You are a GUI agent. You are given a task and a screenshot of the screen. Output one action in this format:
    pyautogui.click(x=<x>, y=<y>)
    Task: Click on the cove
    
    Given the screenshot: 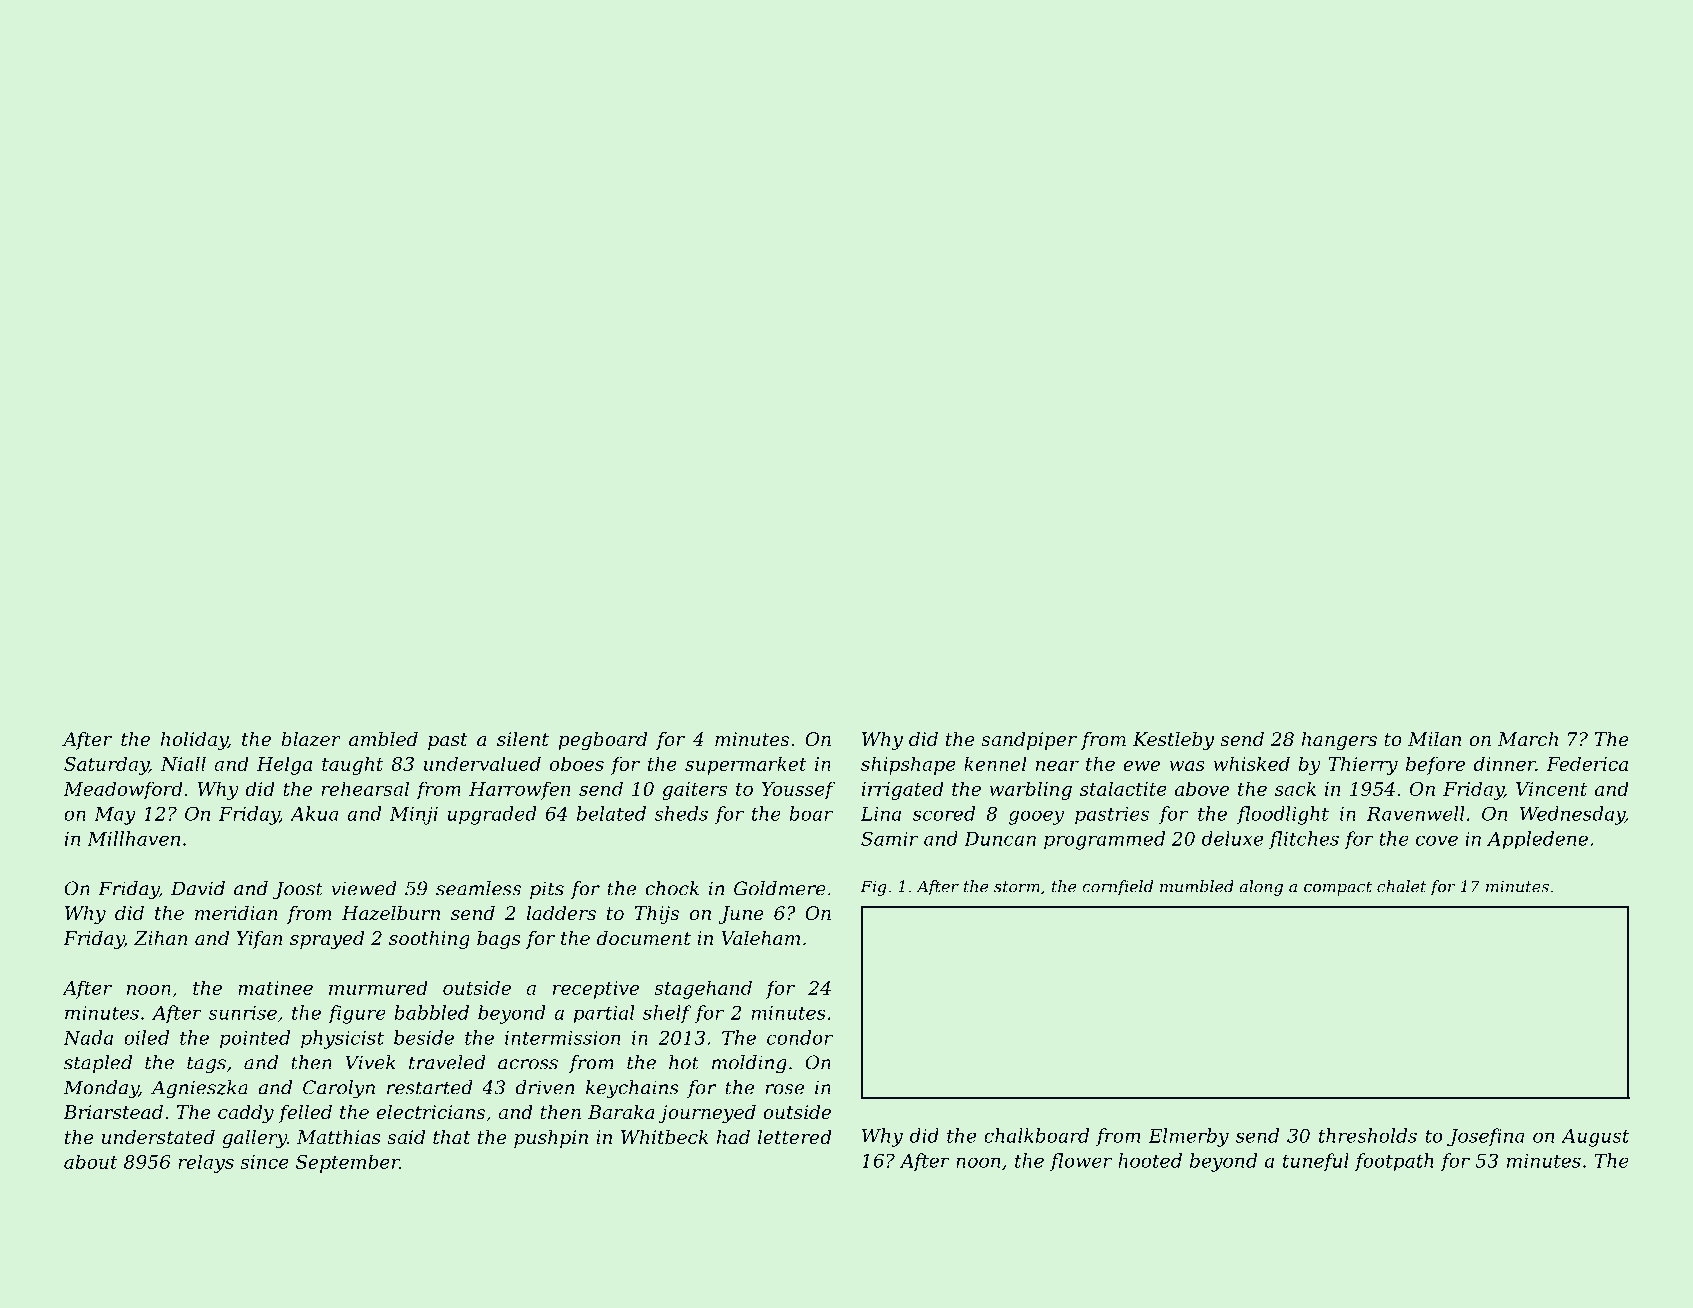 What is the action you would take?
    pyautogui.click(x=1437, y=840)
